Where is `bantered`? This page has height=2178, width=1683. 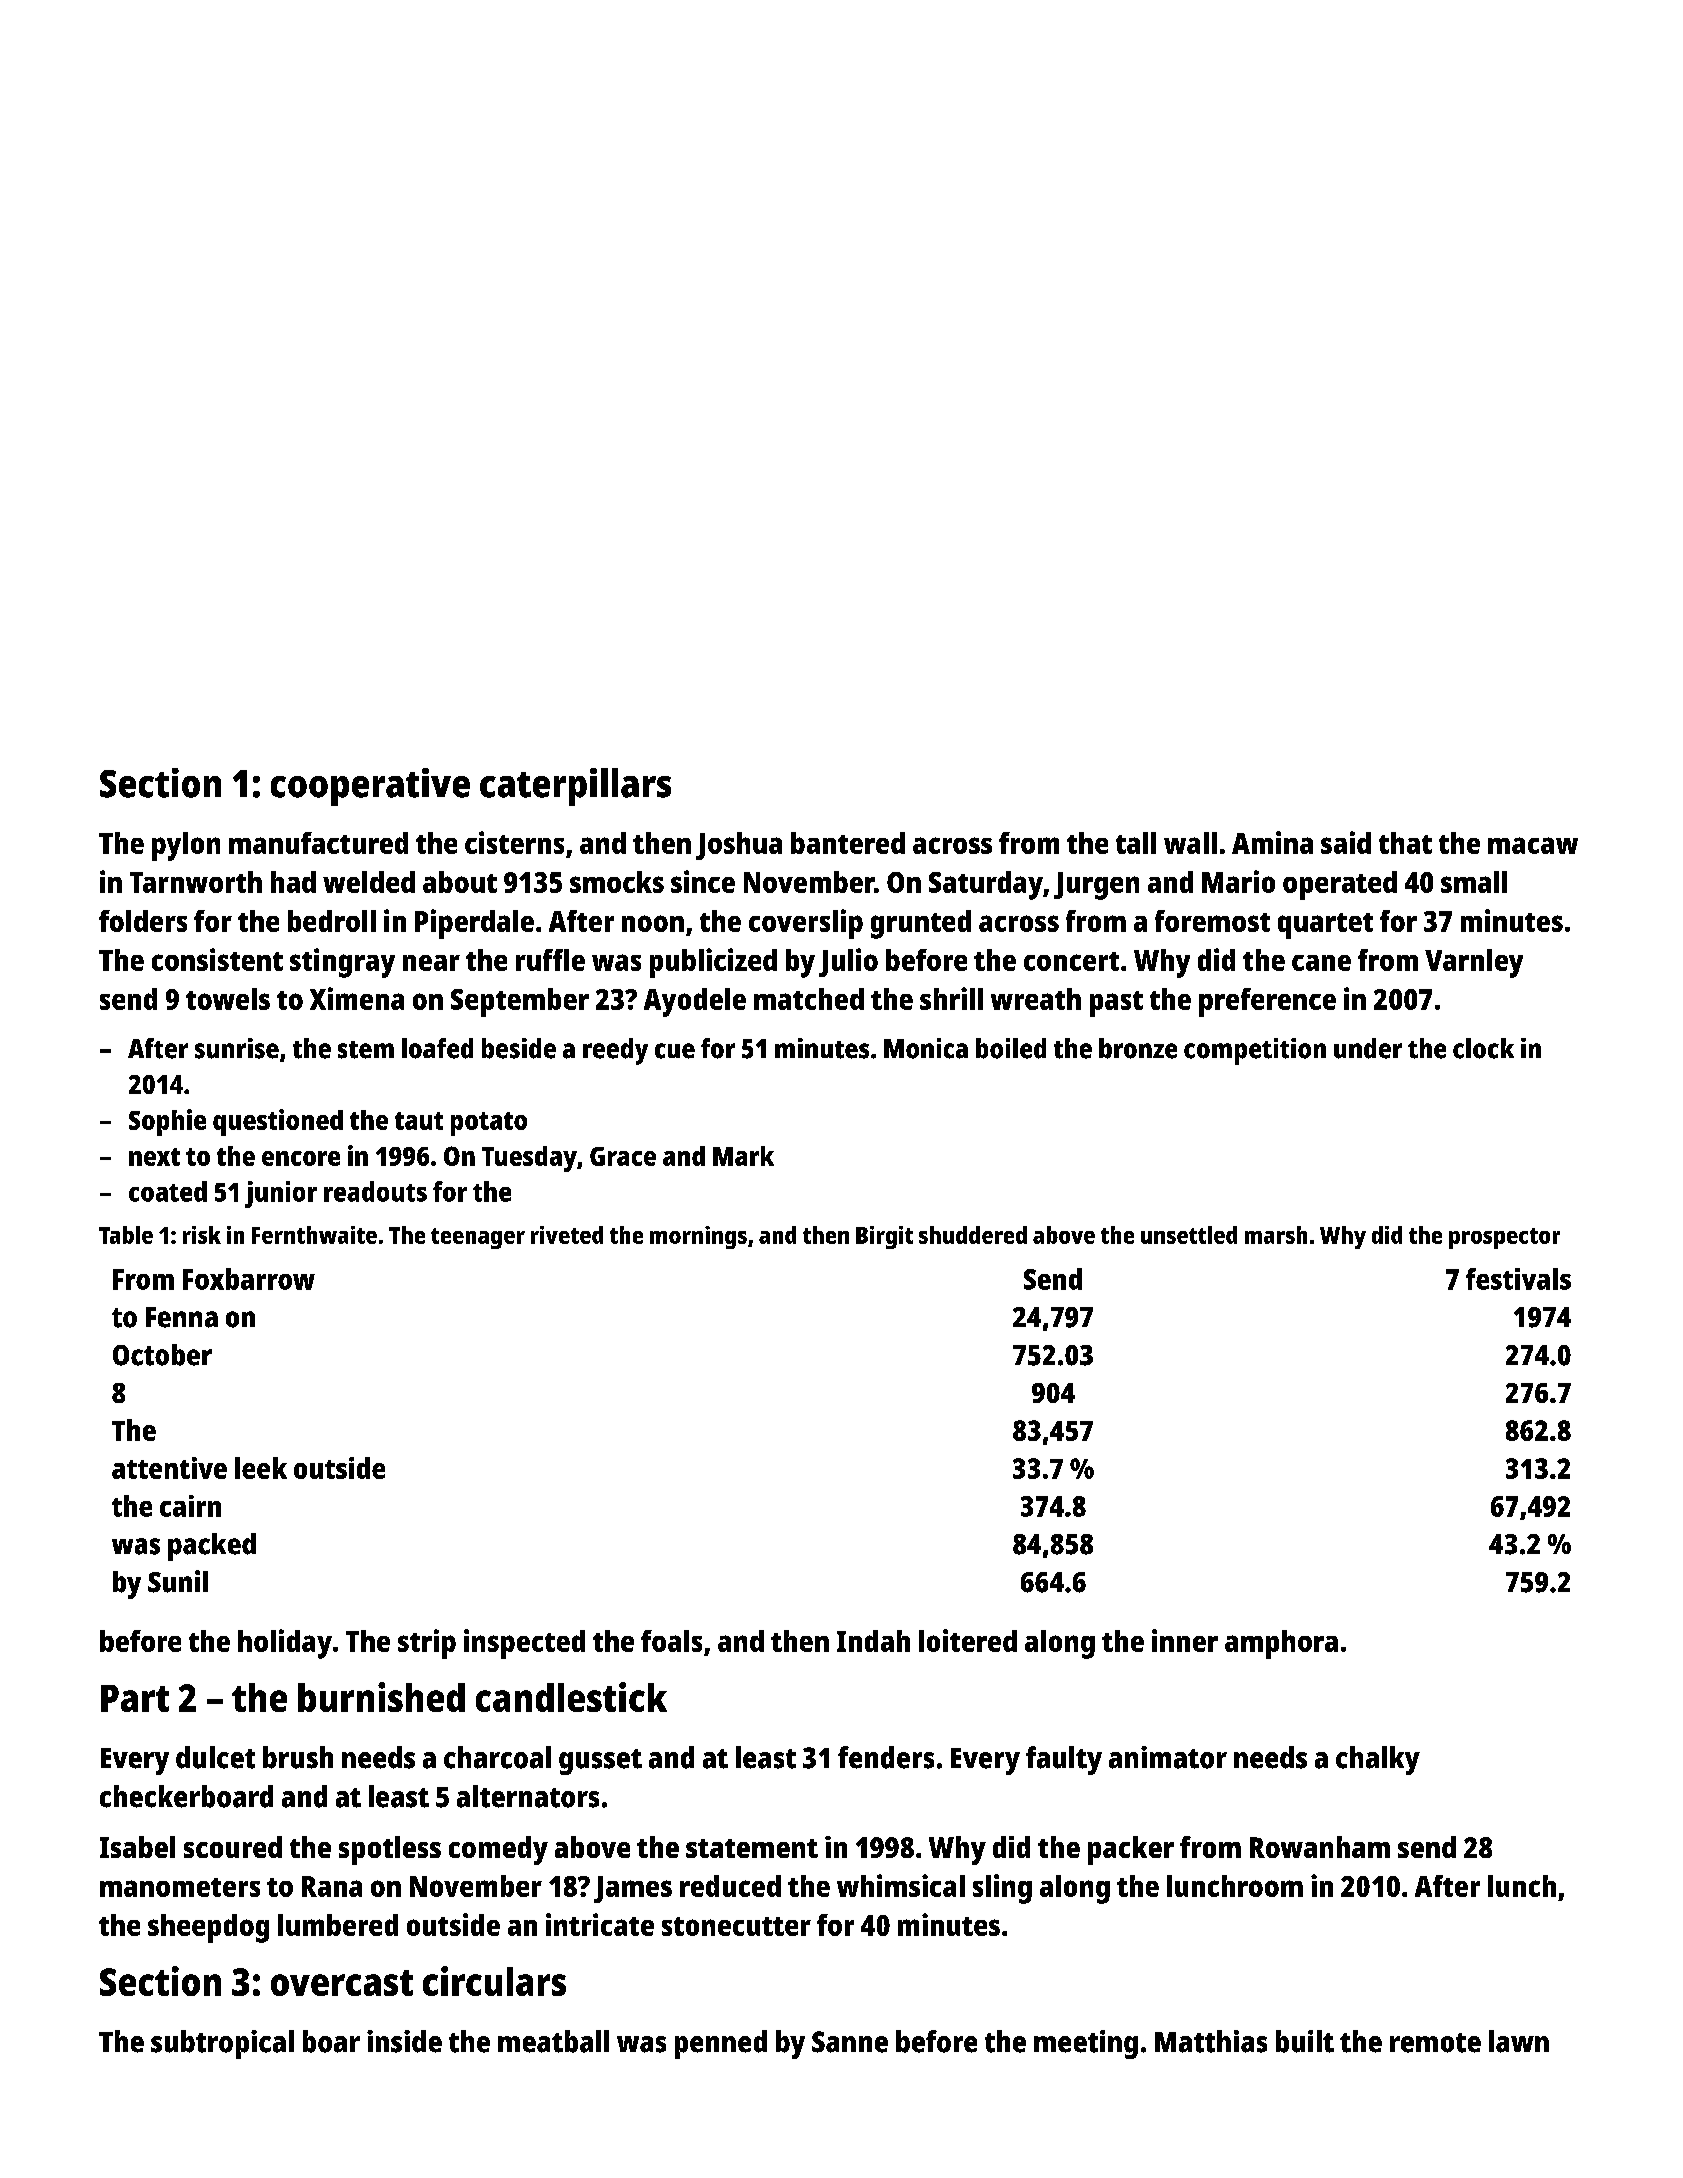 bantered is located at coordinates (848, 843).
